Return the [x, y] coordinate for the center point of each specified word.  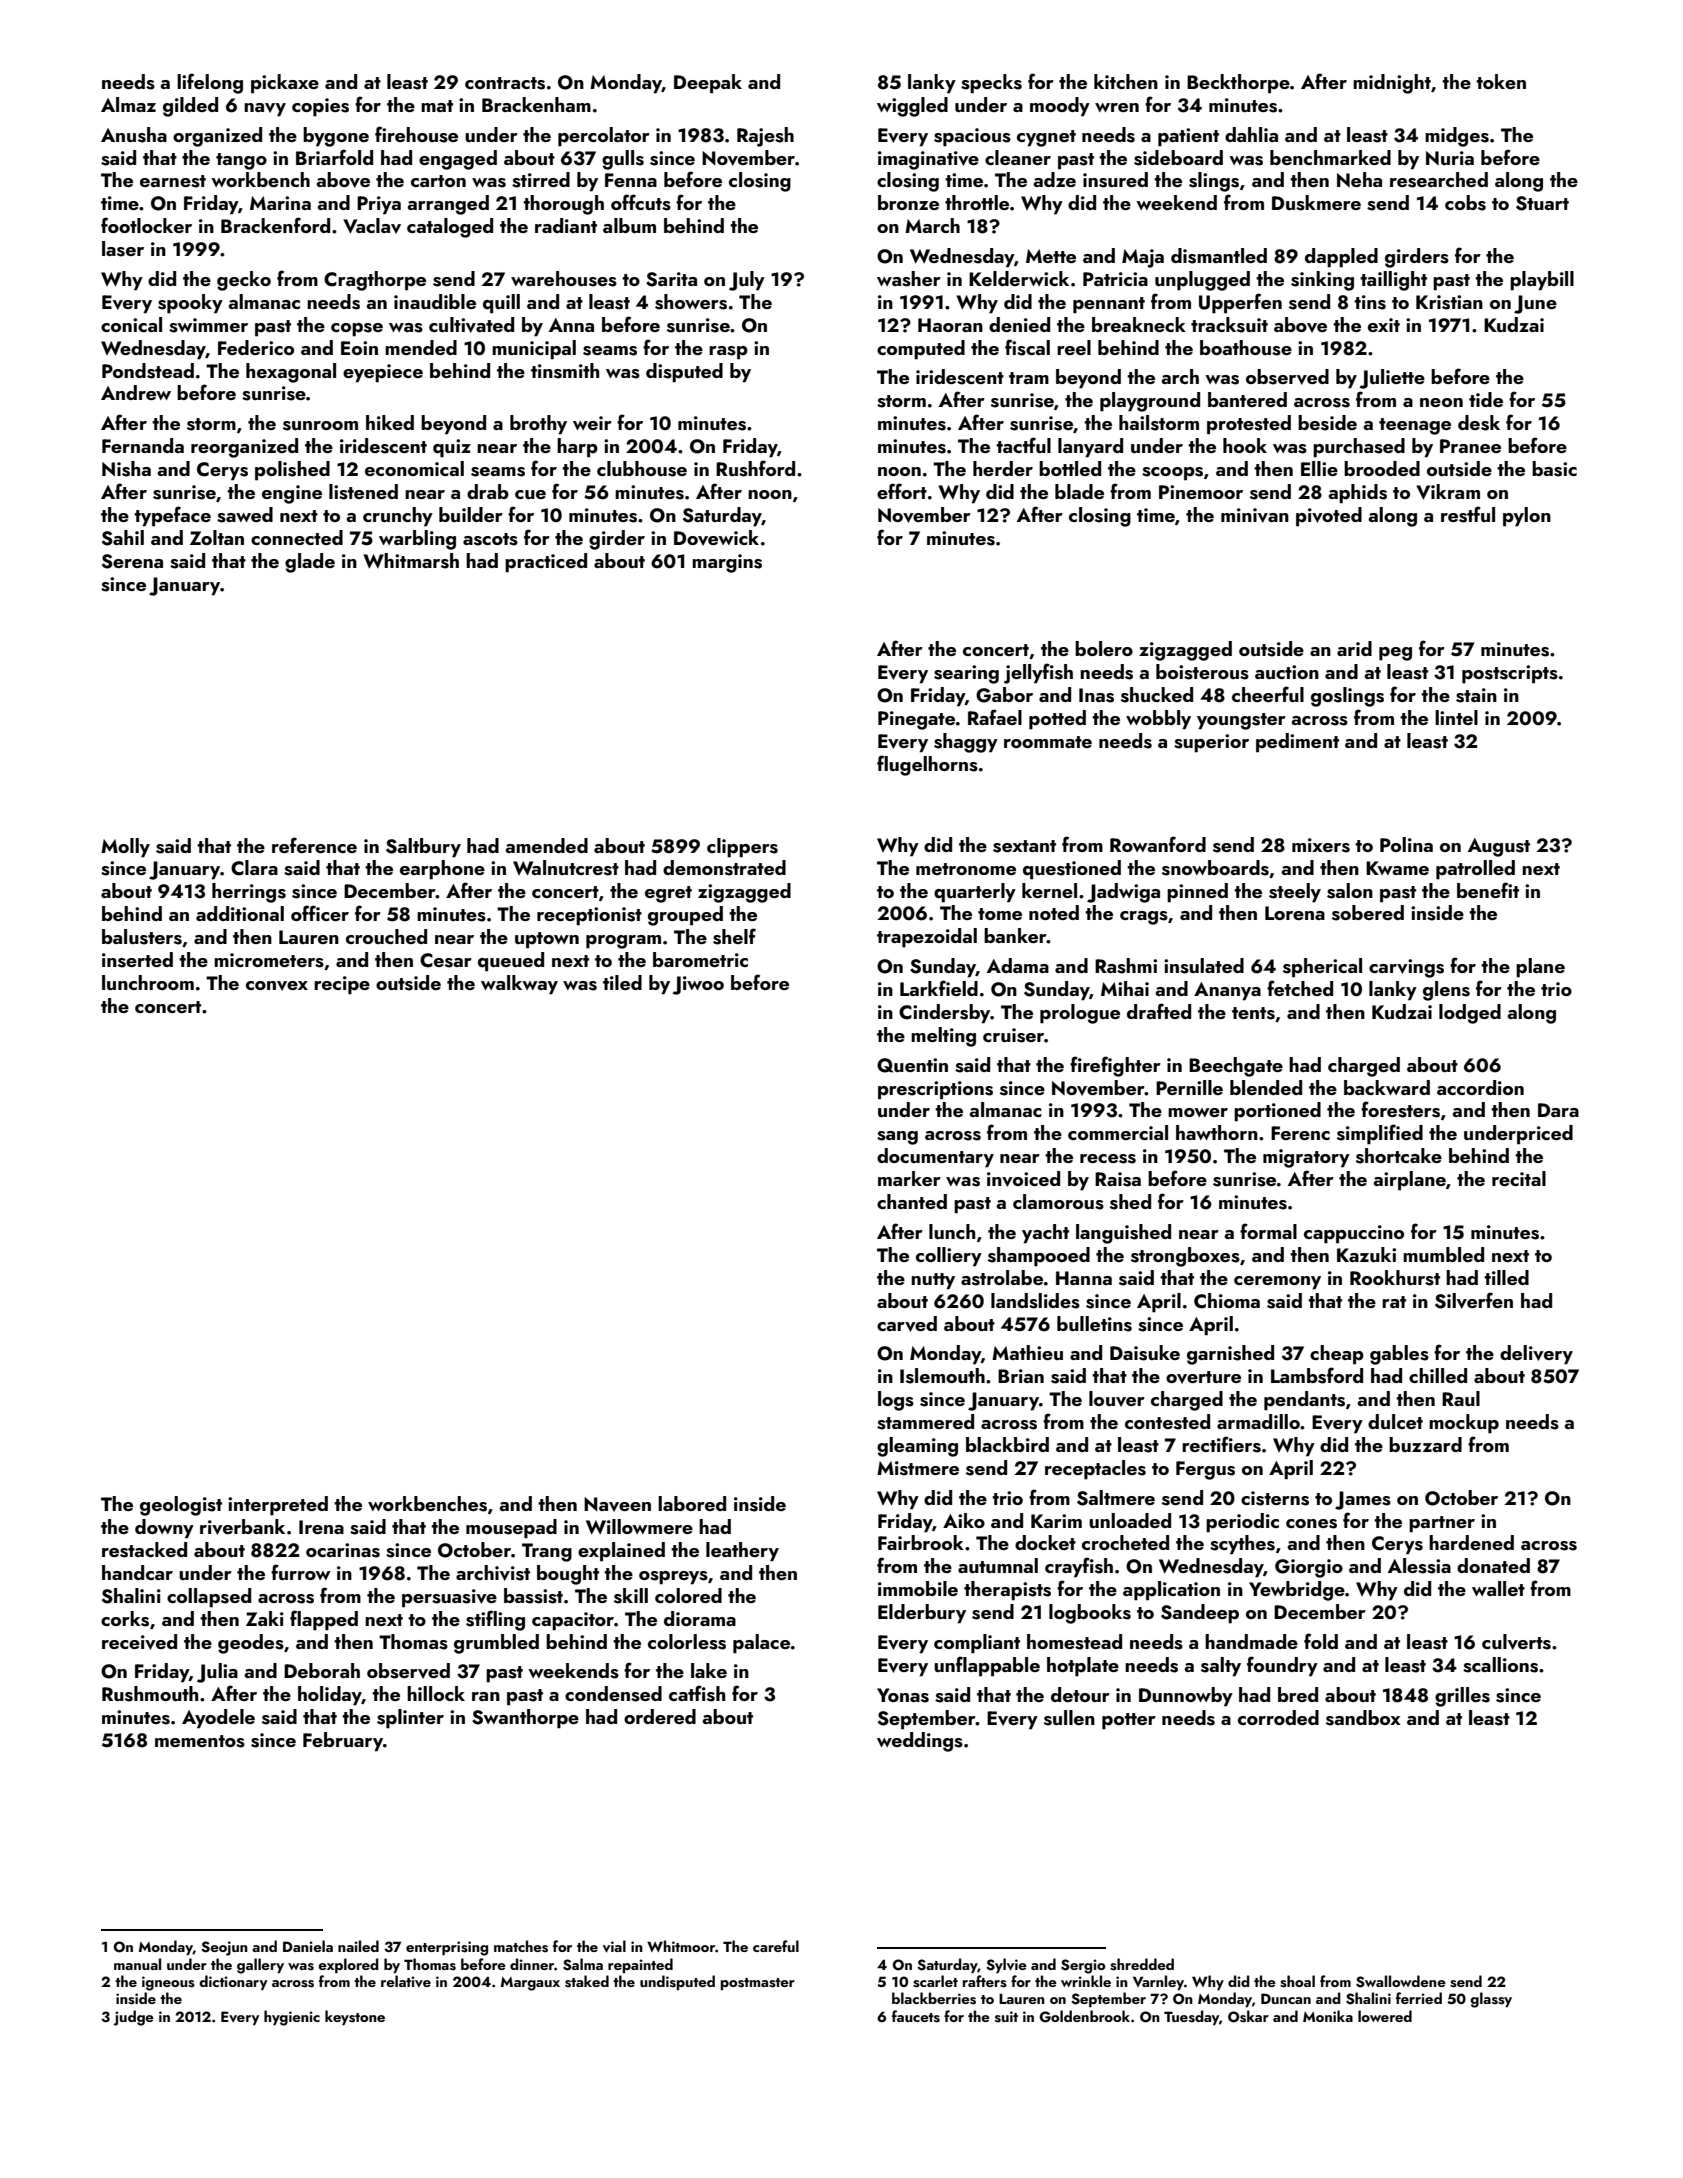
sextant [1024, 846]
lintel [1456, 717]
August [1499, 847]
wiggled [912, 107]
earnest [173, 181]
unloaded [1130, 1520]
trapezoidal [927, 938]
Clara [254, 868]
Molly [125, 848]
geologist [181, 1506]
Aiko [964, 1520]
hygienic [292, 2018]
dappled [1341, 258]
